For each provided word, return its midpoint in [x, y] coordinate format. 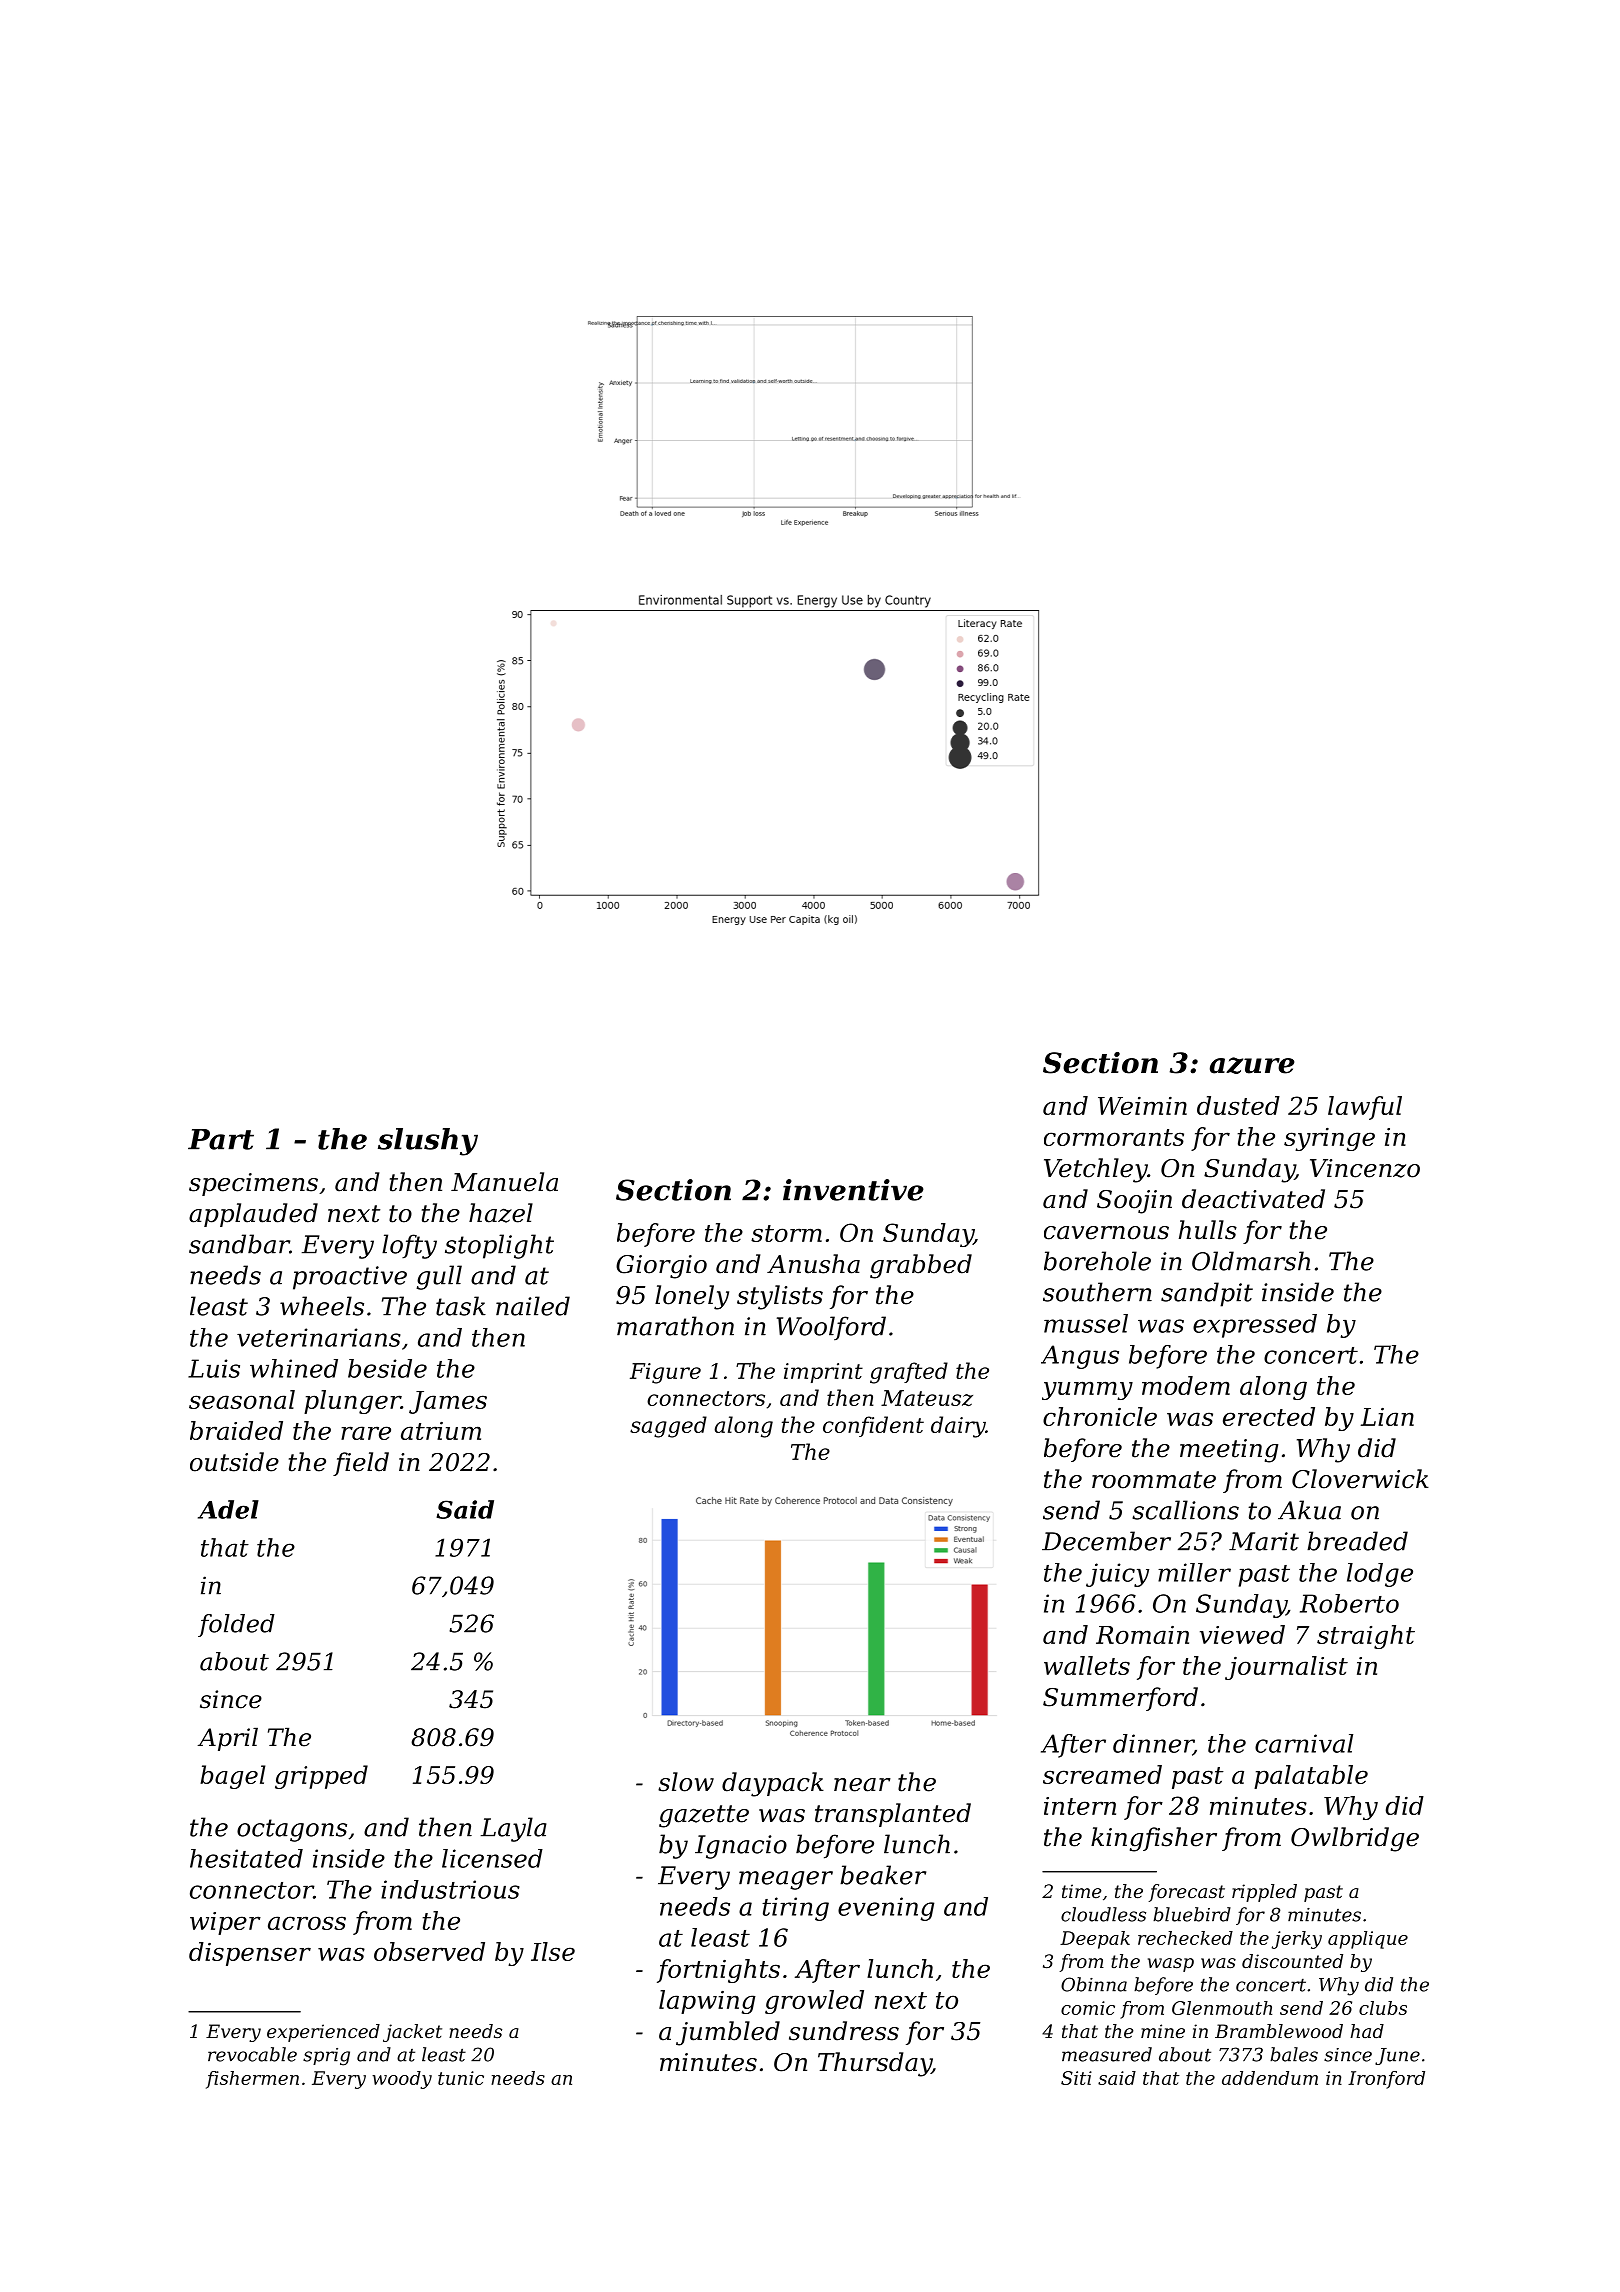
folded [236, 1625]
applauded [253, 1215]
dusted [1238, 1105]
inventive [853, 1190]
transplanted [893, 1815]
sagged [668, 1427]
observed [429, 1951]
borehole [1097, 1261]
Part [221, 1139]
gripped [321, 1777]
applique [1368, 1940]
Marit [1264, 1541]
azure [1252, 1065]
